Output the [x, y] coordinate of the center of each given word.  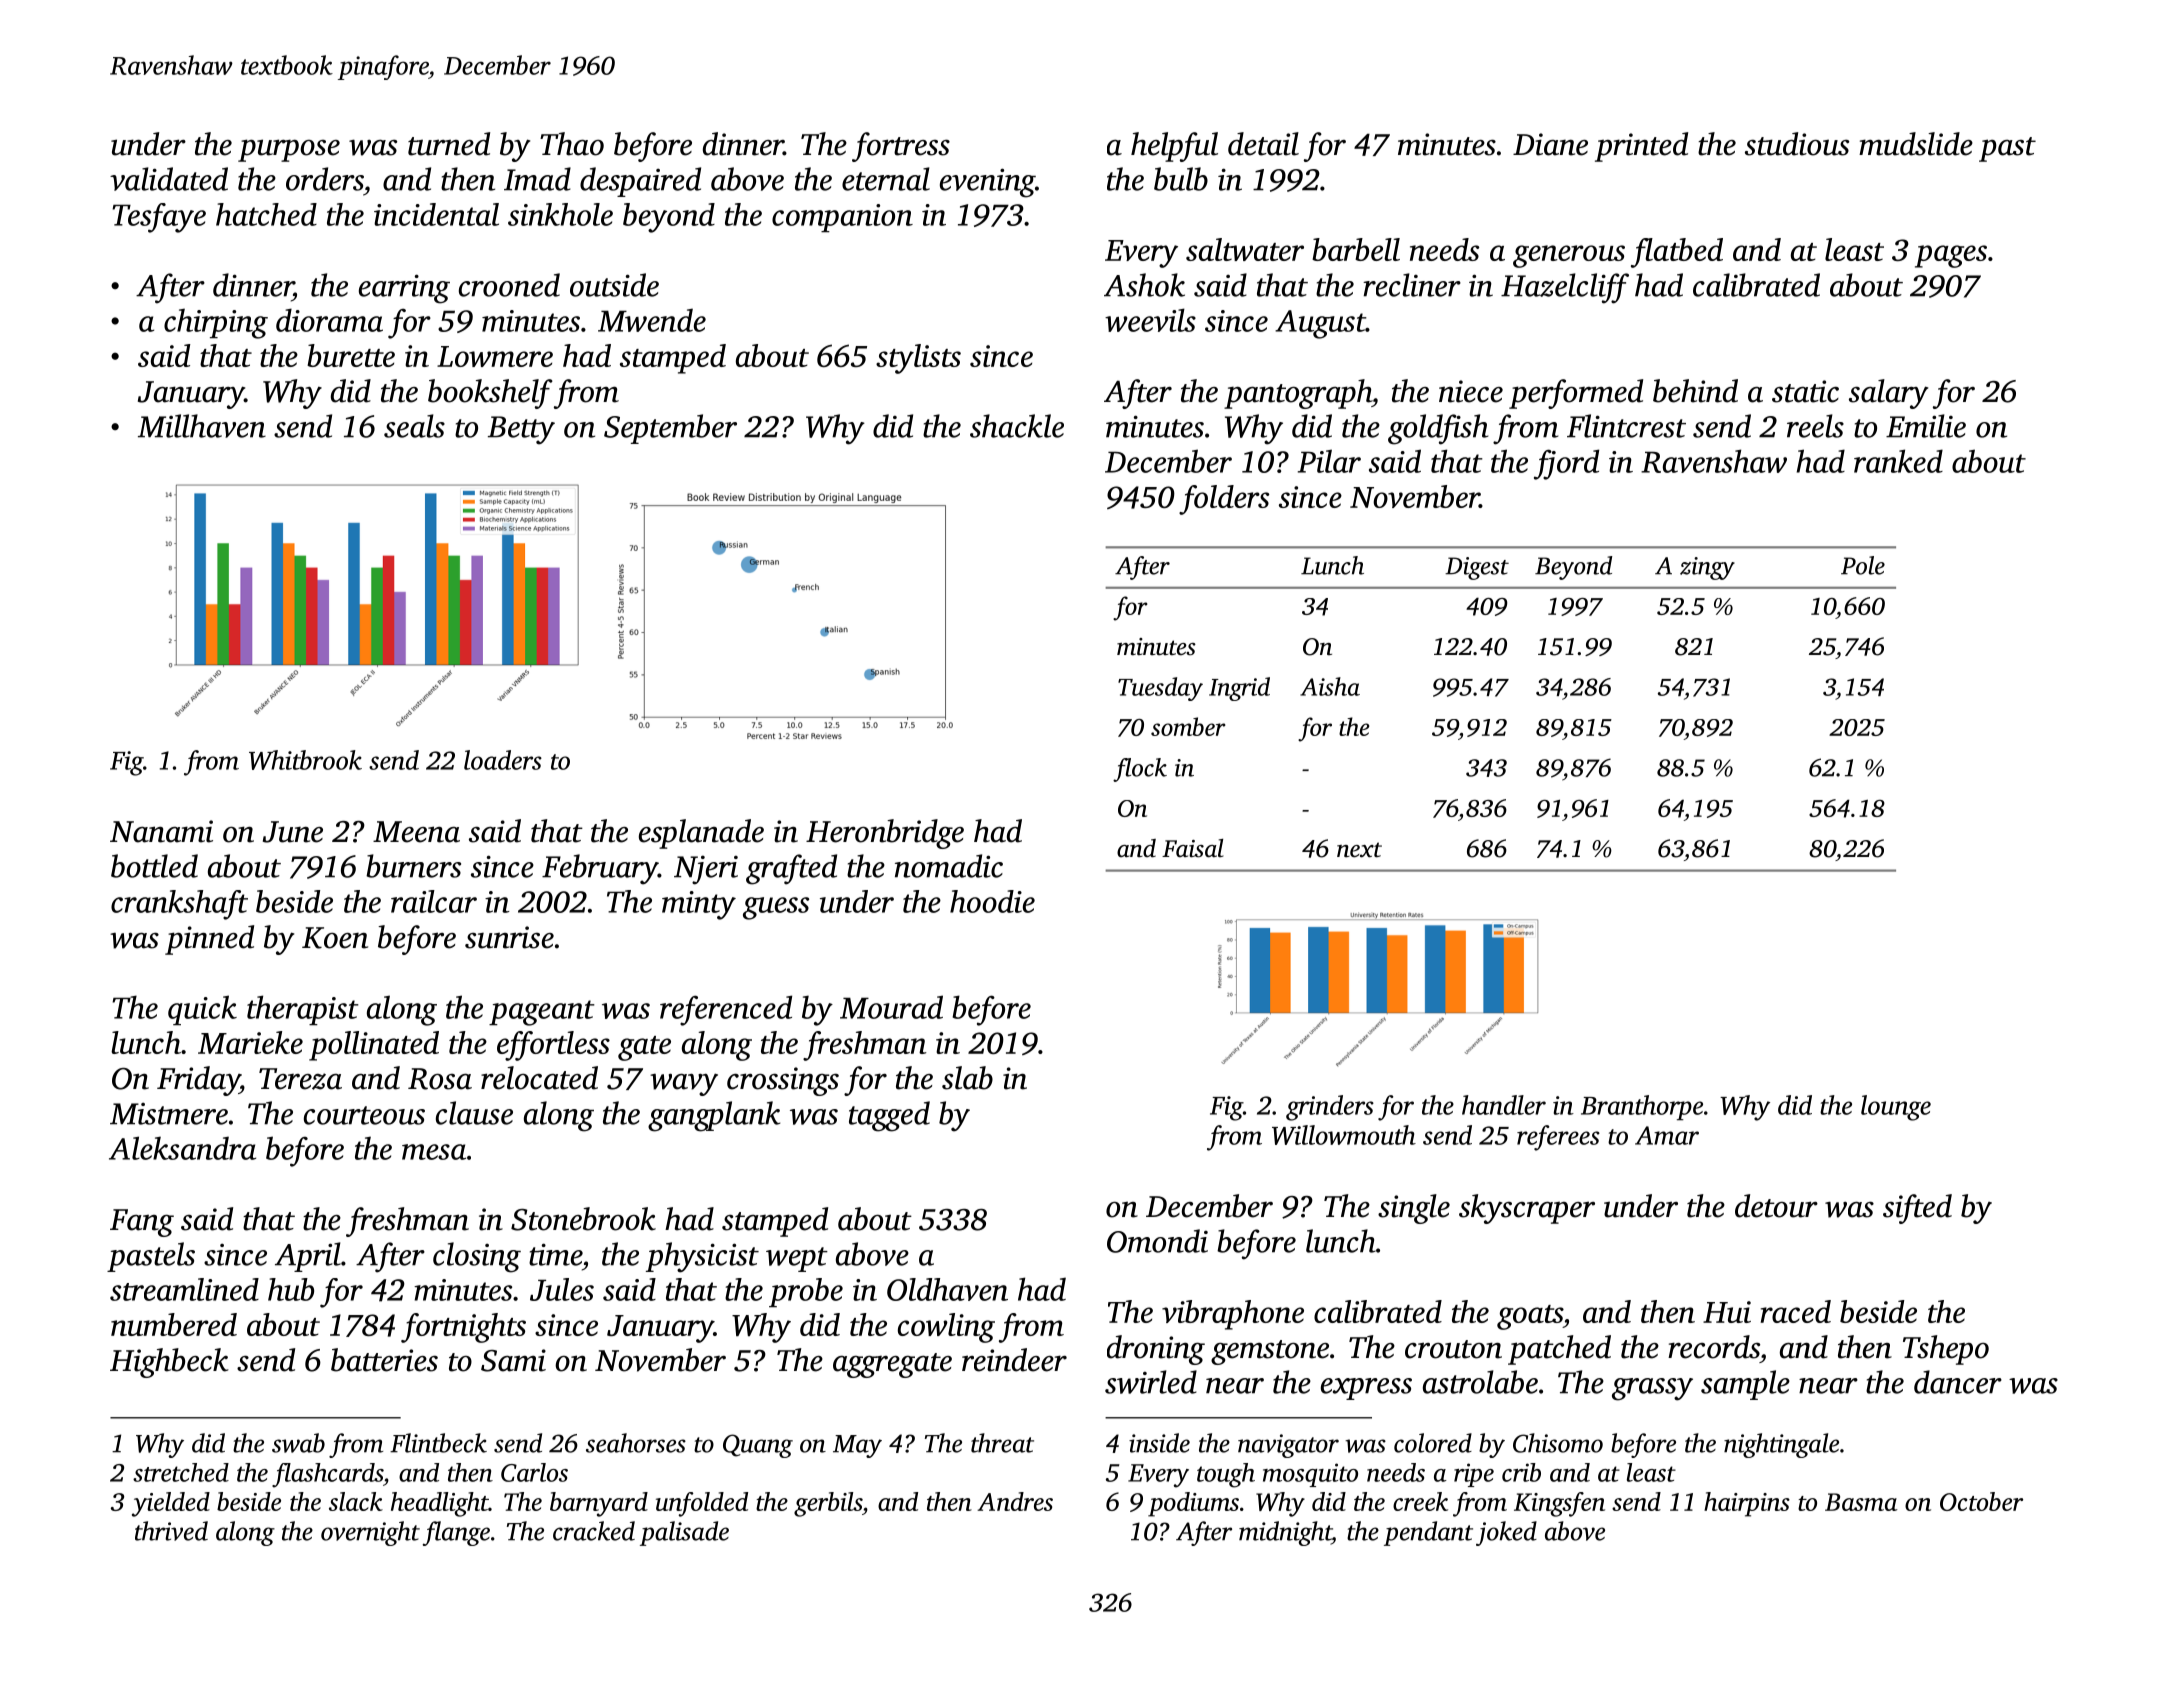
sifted [1917, 1209]
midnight [1285, 1533]
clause [474, 1113]
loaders [503, 760]
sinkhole [560, 214]
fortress [901, 147]
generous [1569, 256]
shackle [1017, 426]
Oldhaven [947, 1289]
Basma [1861, 1502]
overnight [370, 1533]
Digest [1477, 568]
